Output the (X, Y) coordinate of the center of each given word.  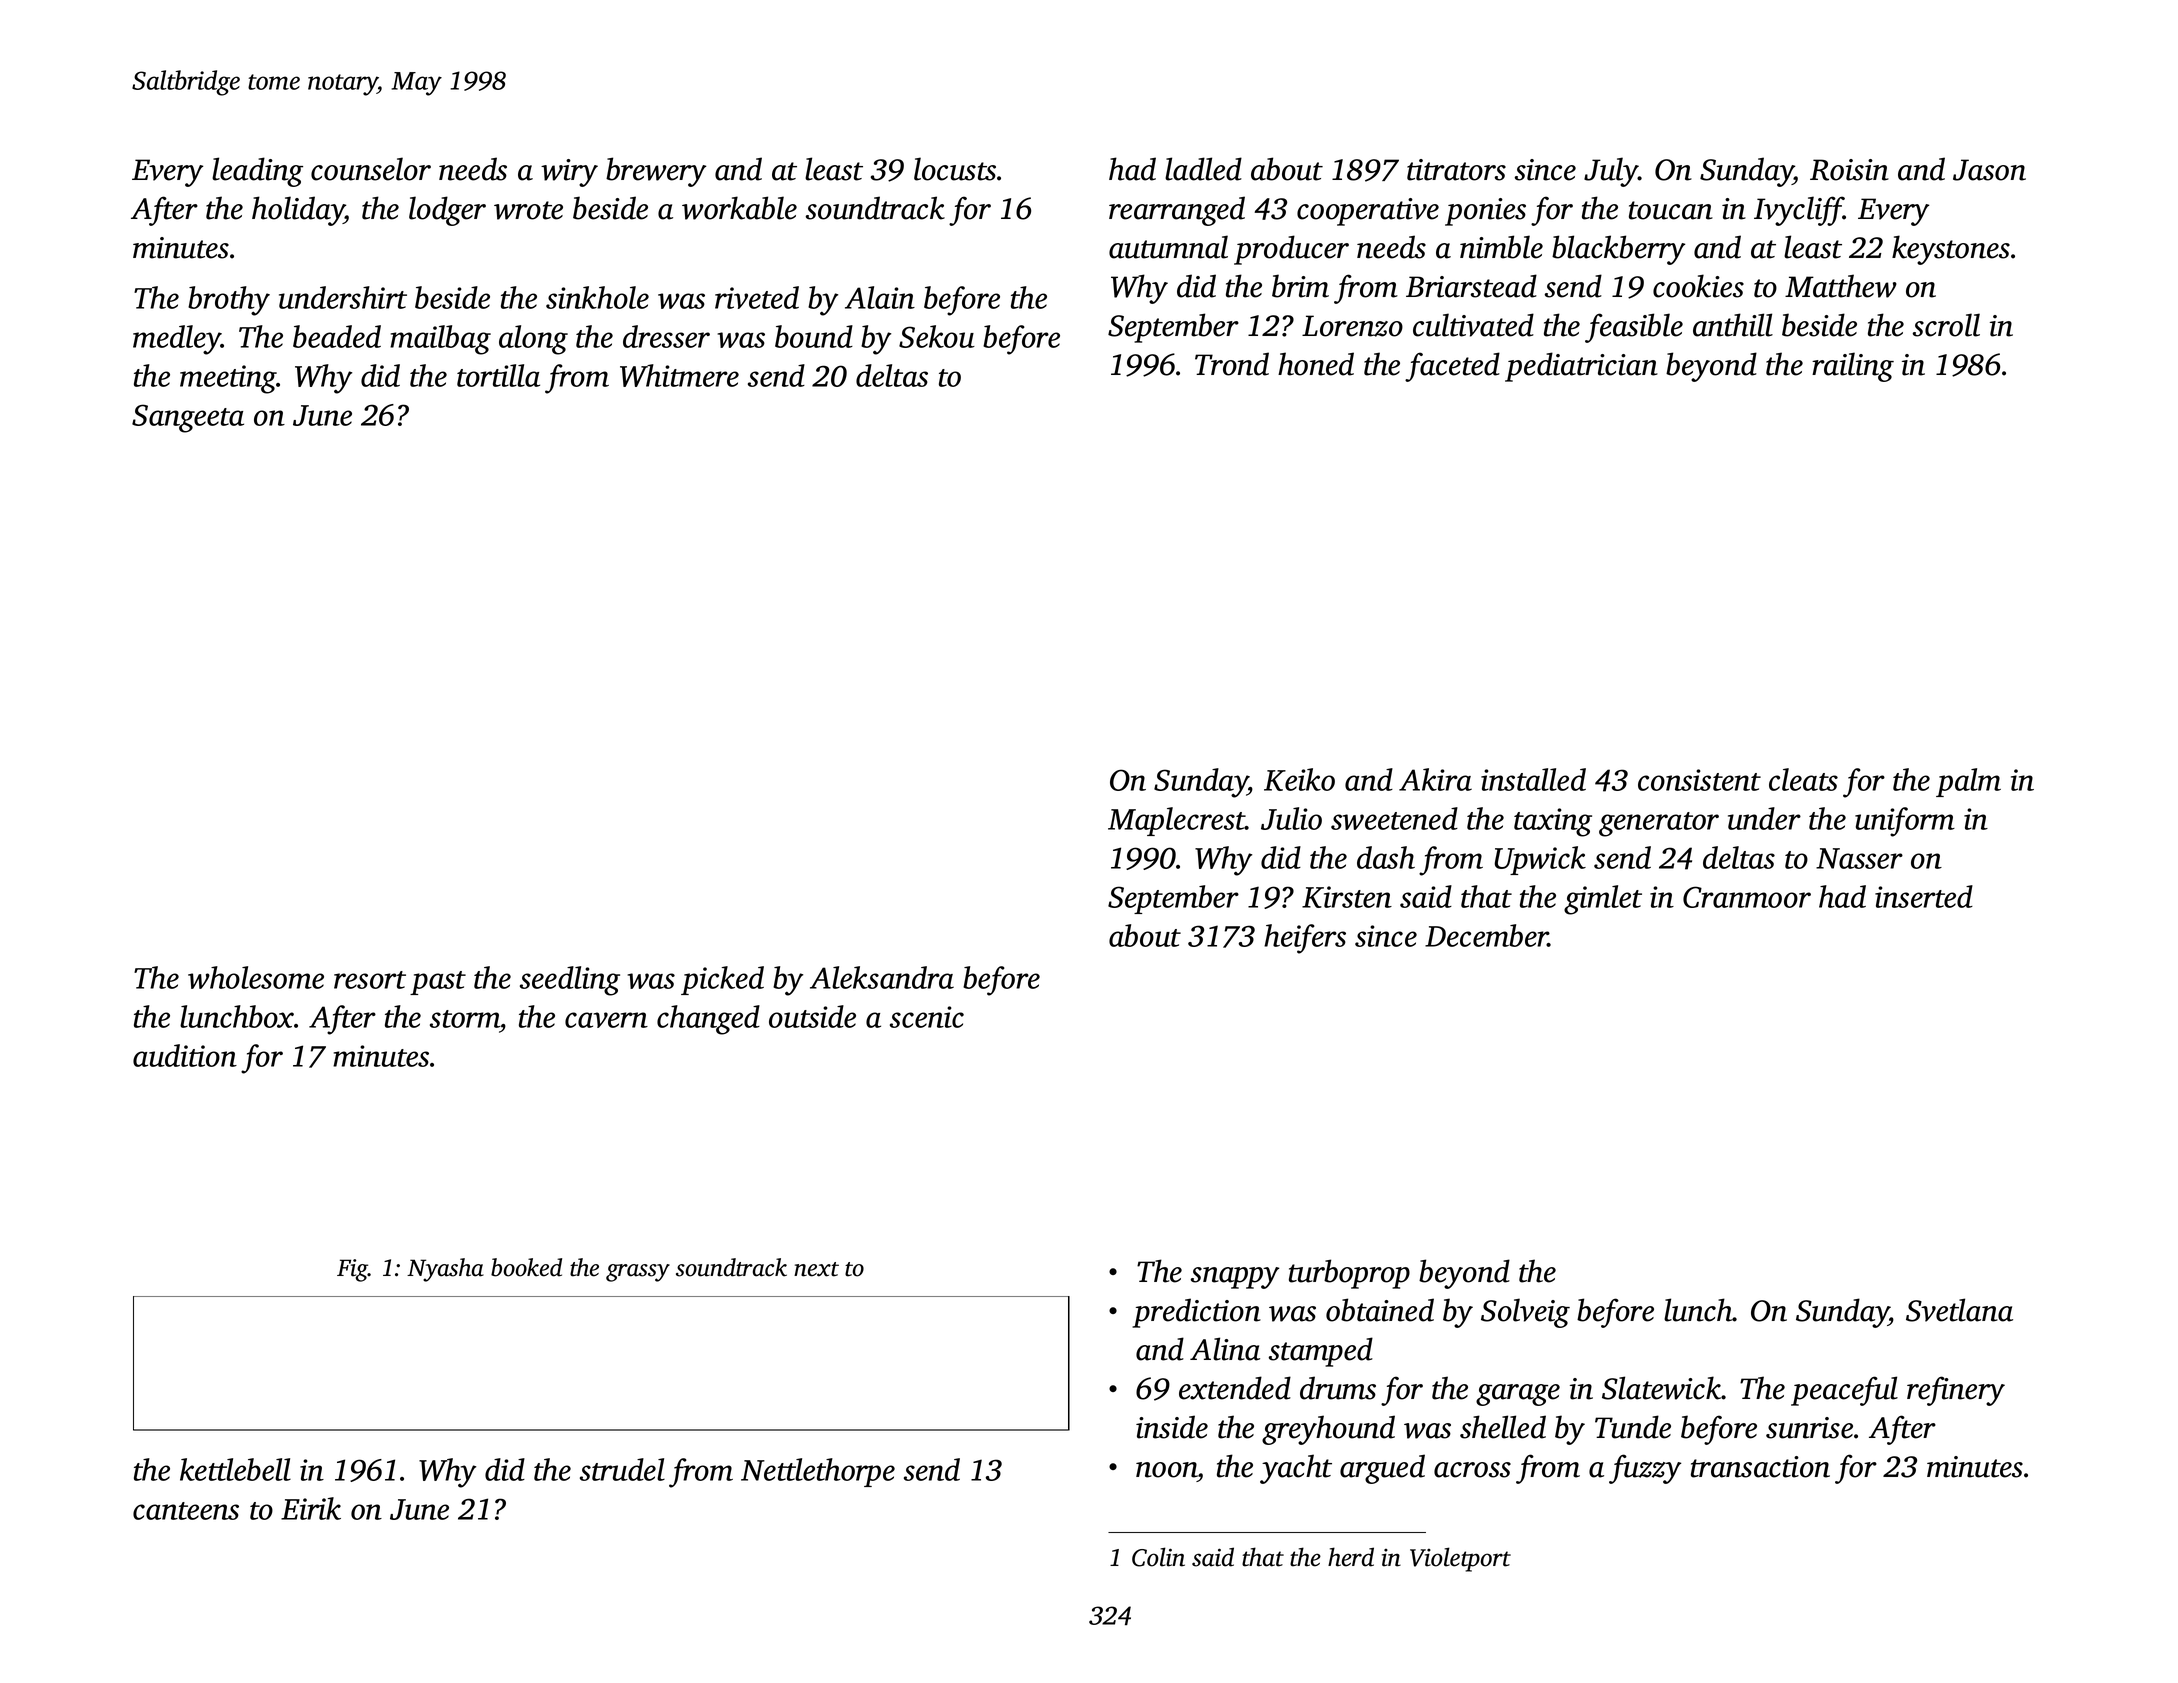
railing (1853, 367)
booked (526, 1267)
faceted (1452, 367)
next (816, 1269)
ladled (1203, 169)
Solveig (1525, 1313)
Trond (1232, 364)
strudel (622, 1469)
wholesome (256, 977)
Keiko (1299, 779)
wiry (569, 173)
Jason (1989, 170)
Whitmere (679, 375)
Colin (1158, 1557)
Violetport (1460, 1559)
